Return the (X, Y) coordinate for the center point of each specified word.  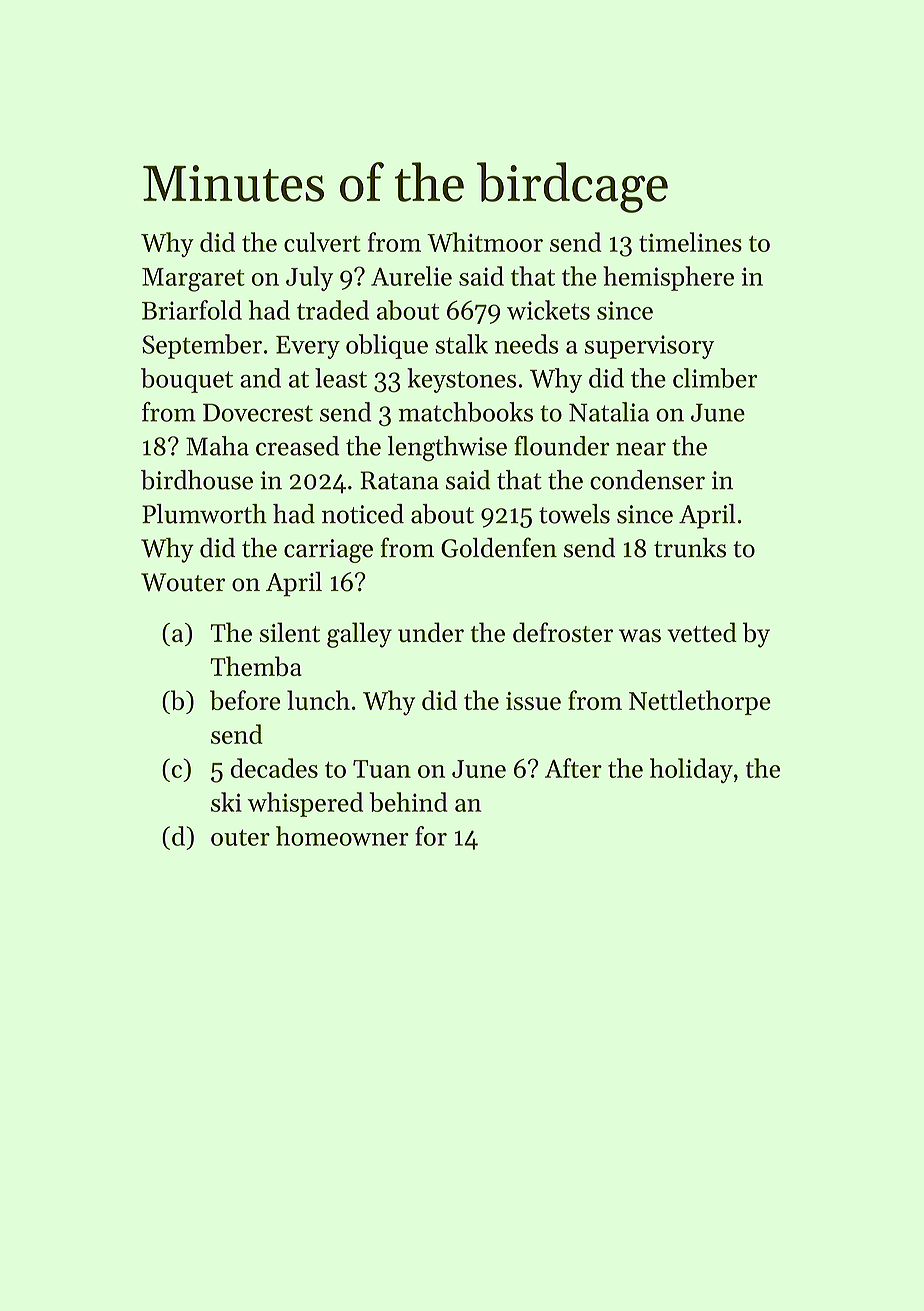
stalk (461, 344)
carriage (328, 551)
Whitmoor (485, 242)
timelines (690, 242)
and (260, 378)
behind (408, 802)
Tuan (382, 769)
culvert (322, 242)
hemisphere (668, 278)
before (245, 700)
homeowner (342, 836)
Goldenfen (499, 547)
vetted (702, 632)
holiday (691, 770)
